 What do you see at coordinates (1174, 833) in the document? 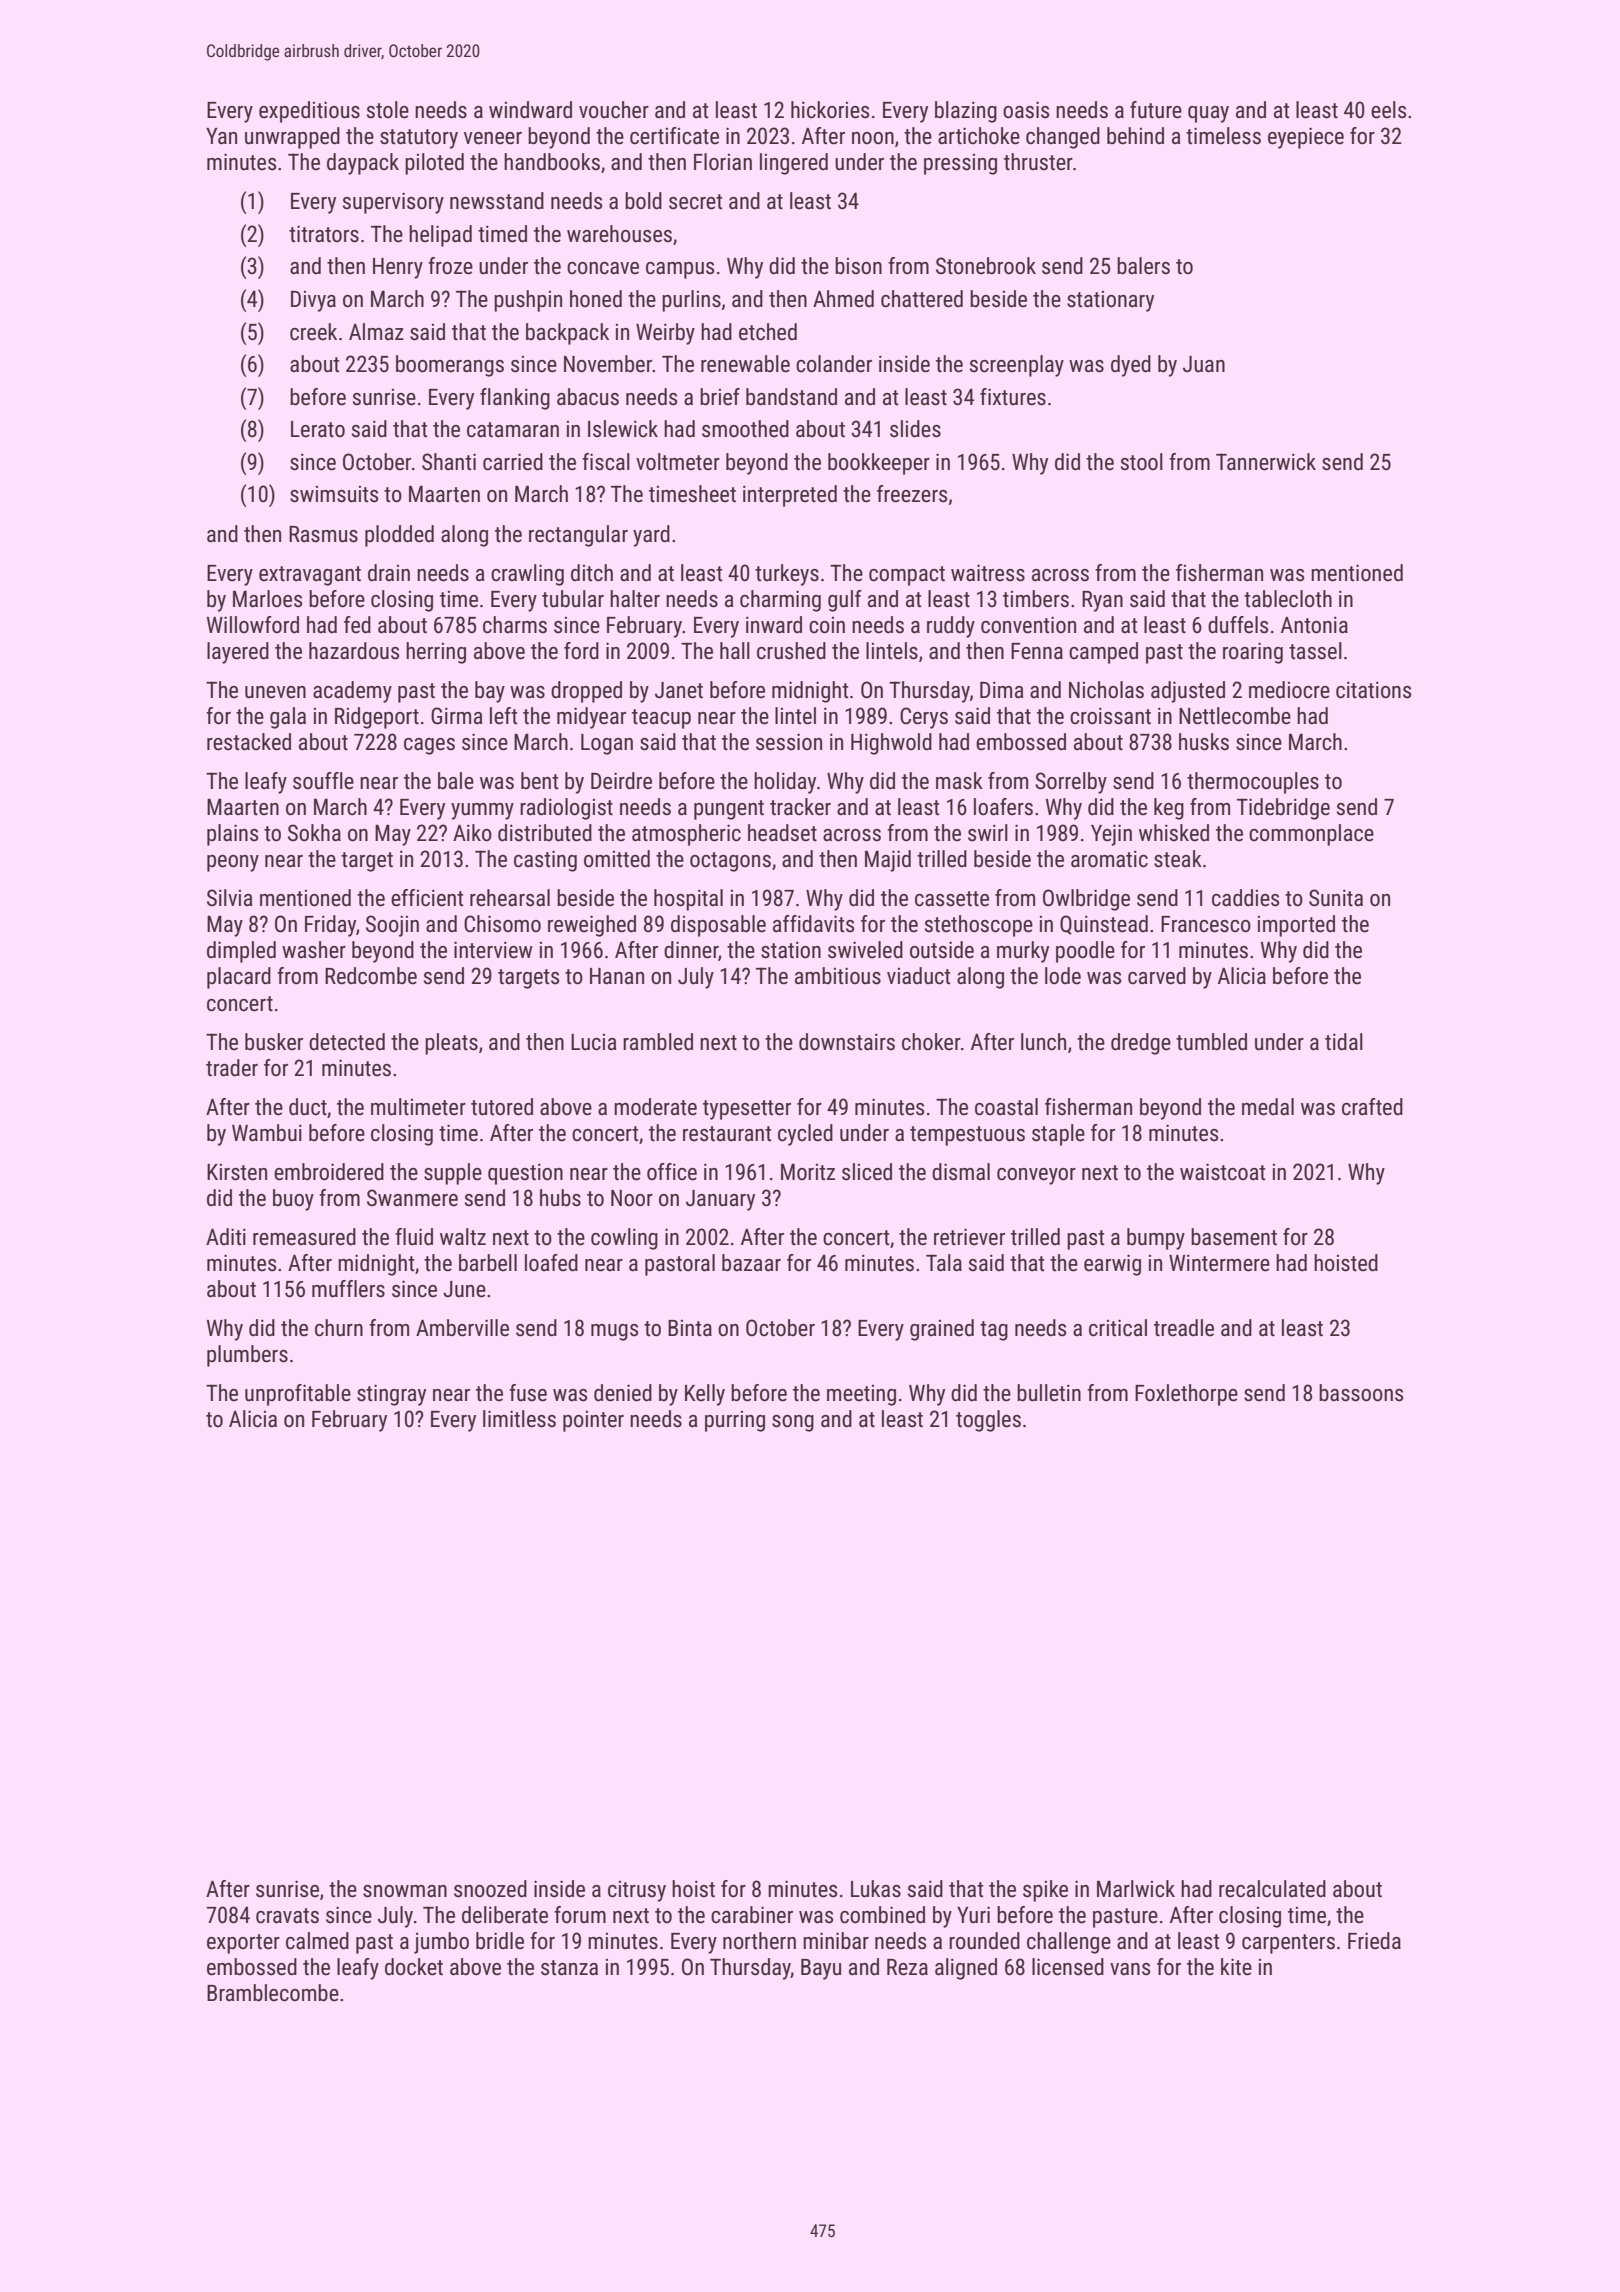
I see `whisked` at bounding box center [1174, 833].
